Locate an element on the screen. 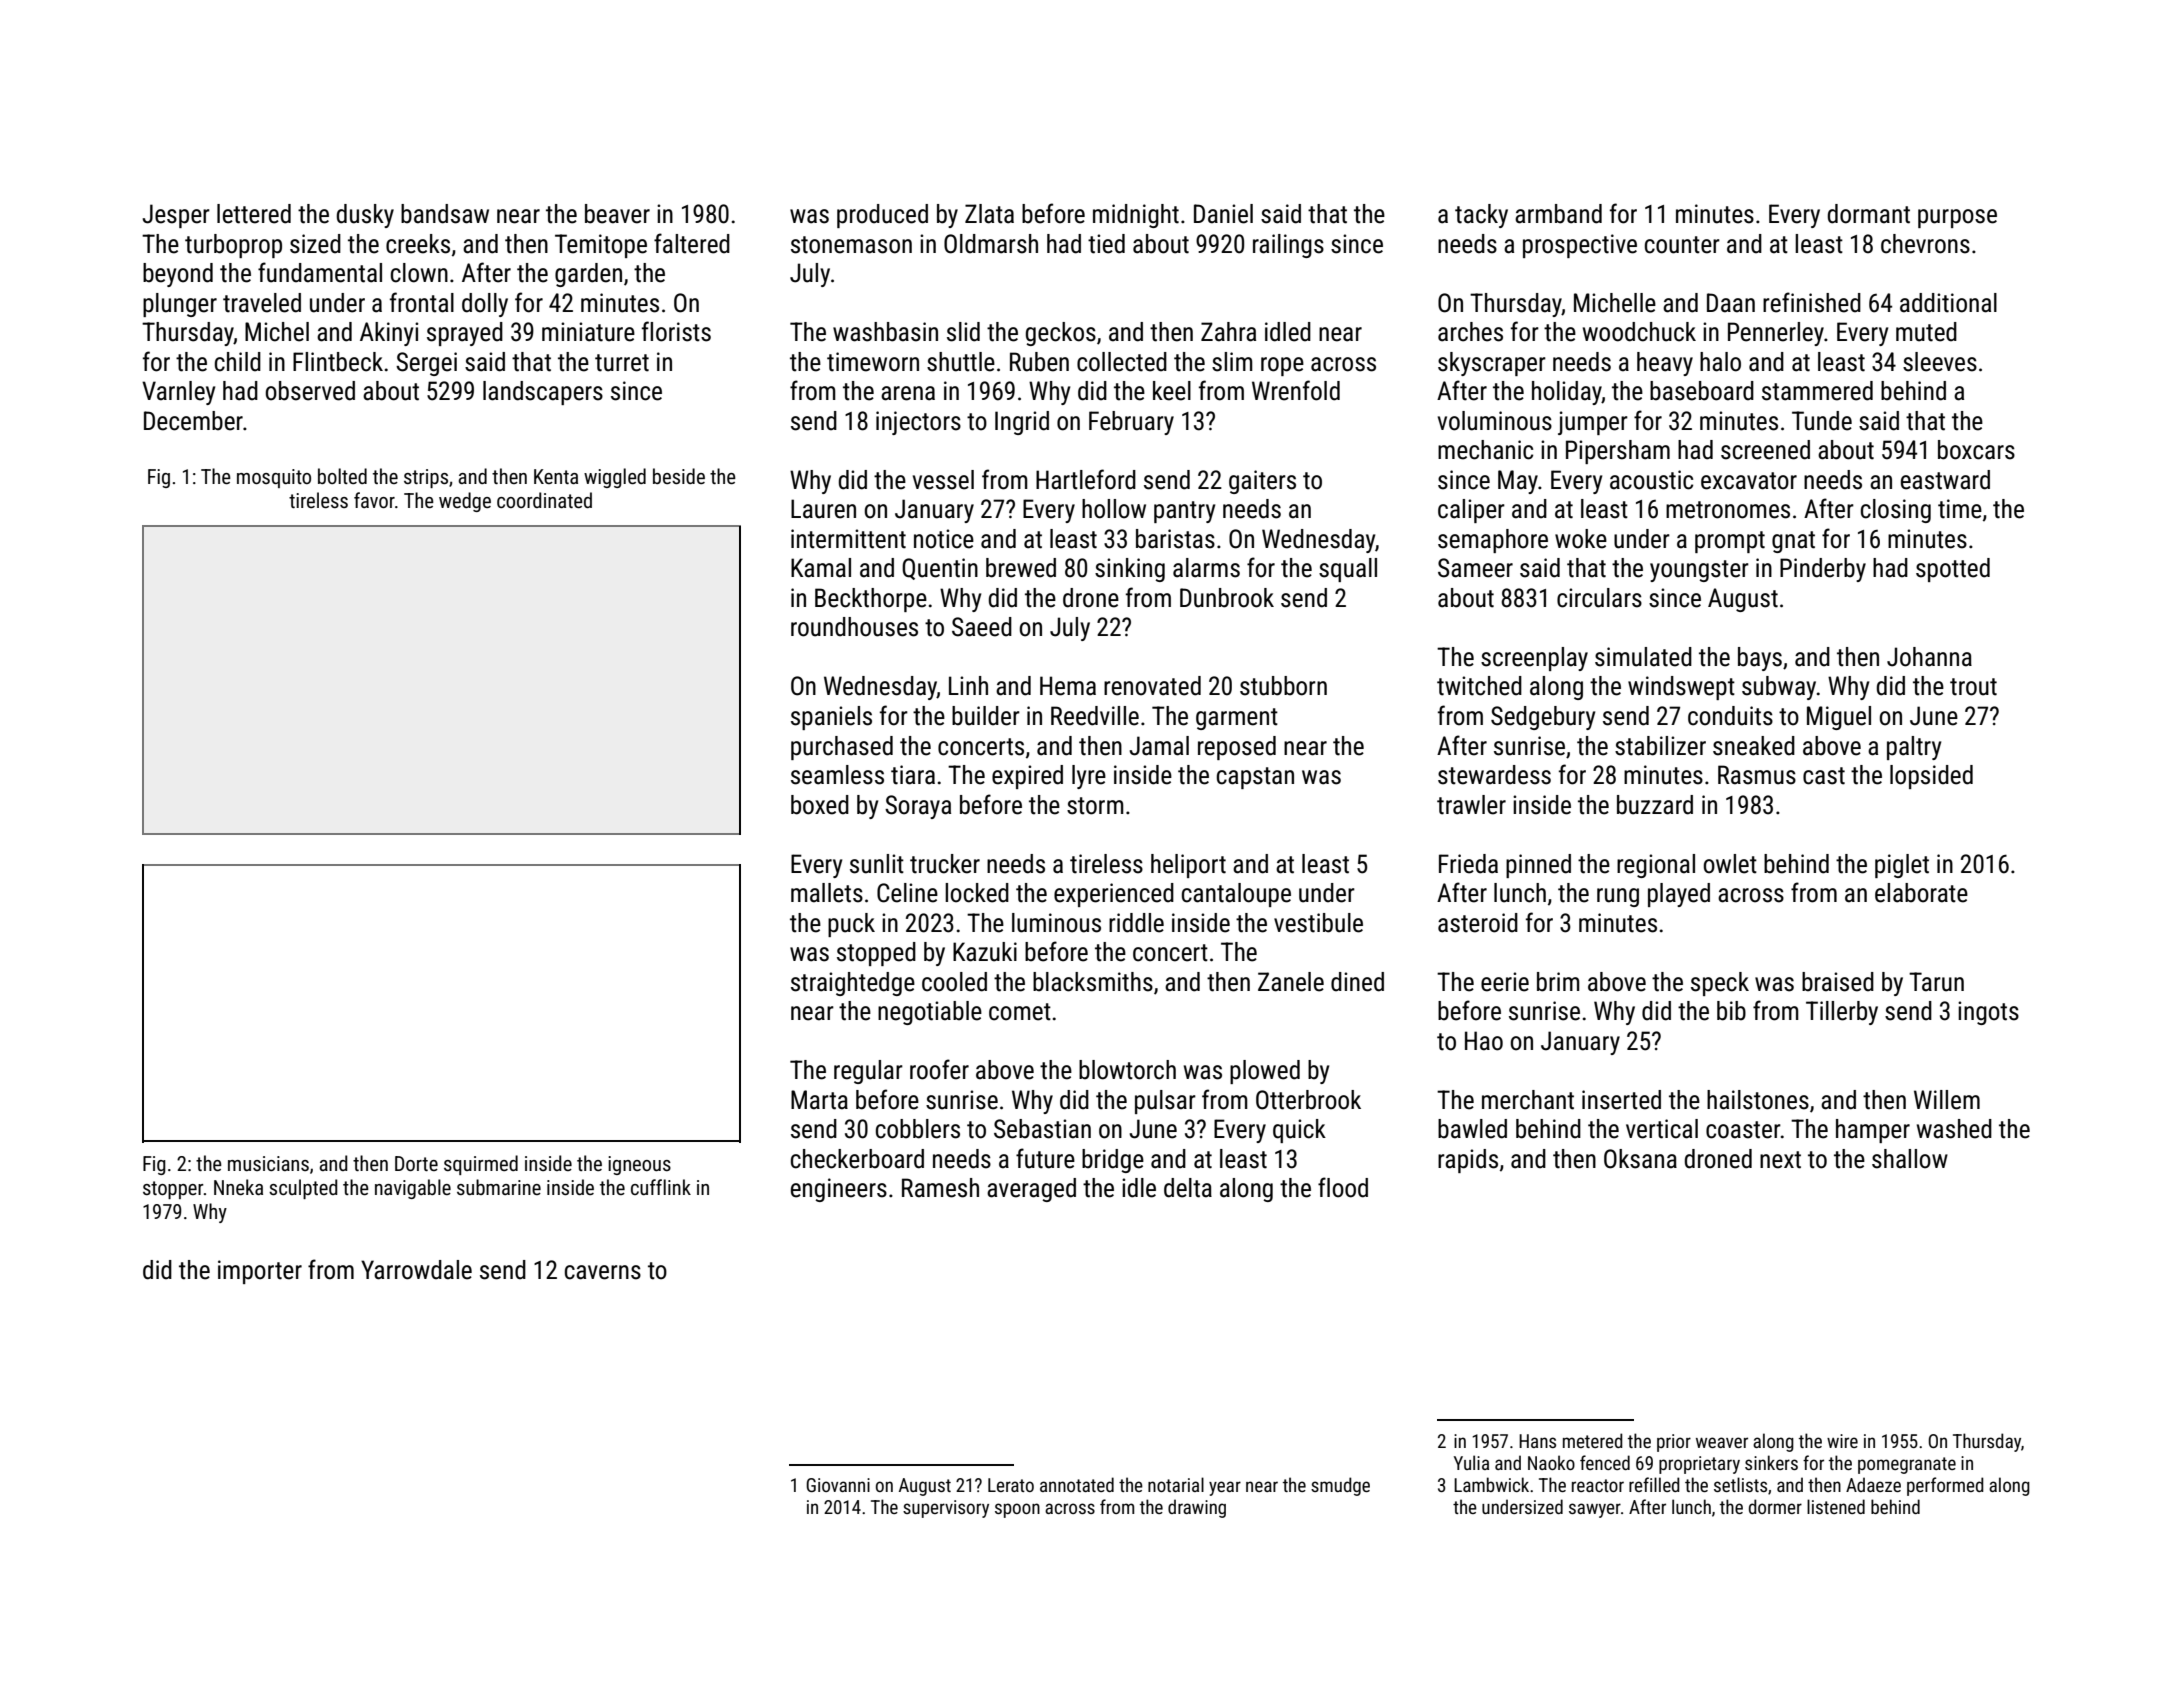 Image resolution: width=2178 pixels, height=1683 pixels. musicians is located at coordinates (268, 1163).
